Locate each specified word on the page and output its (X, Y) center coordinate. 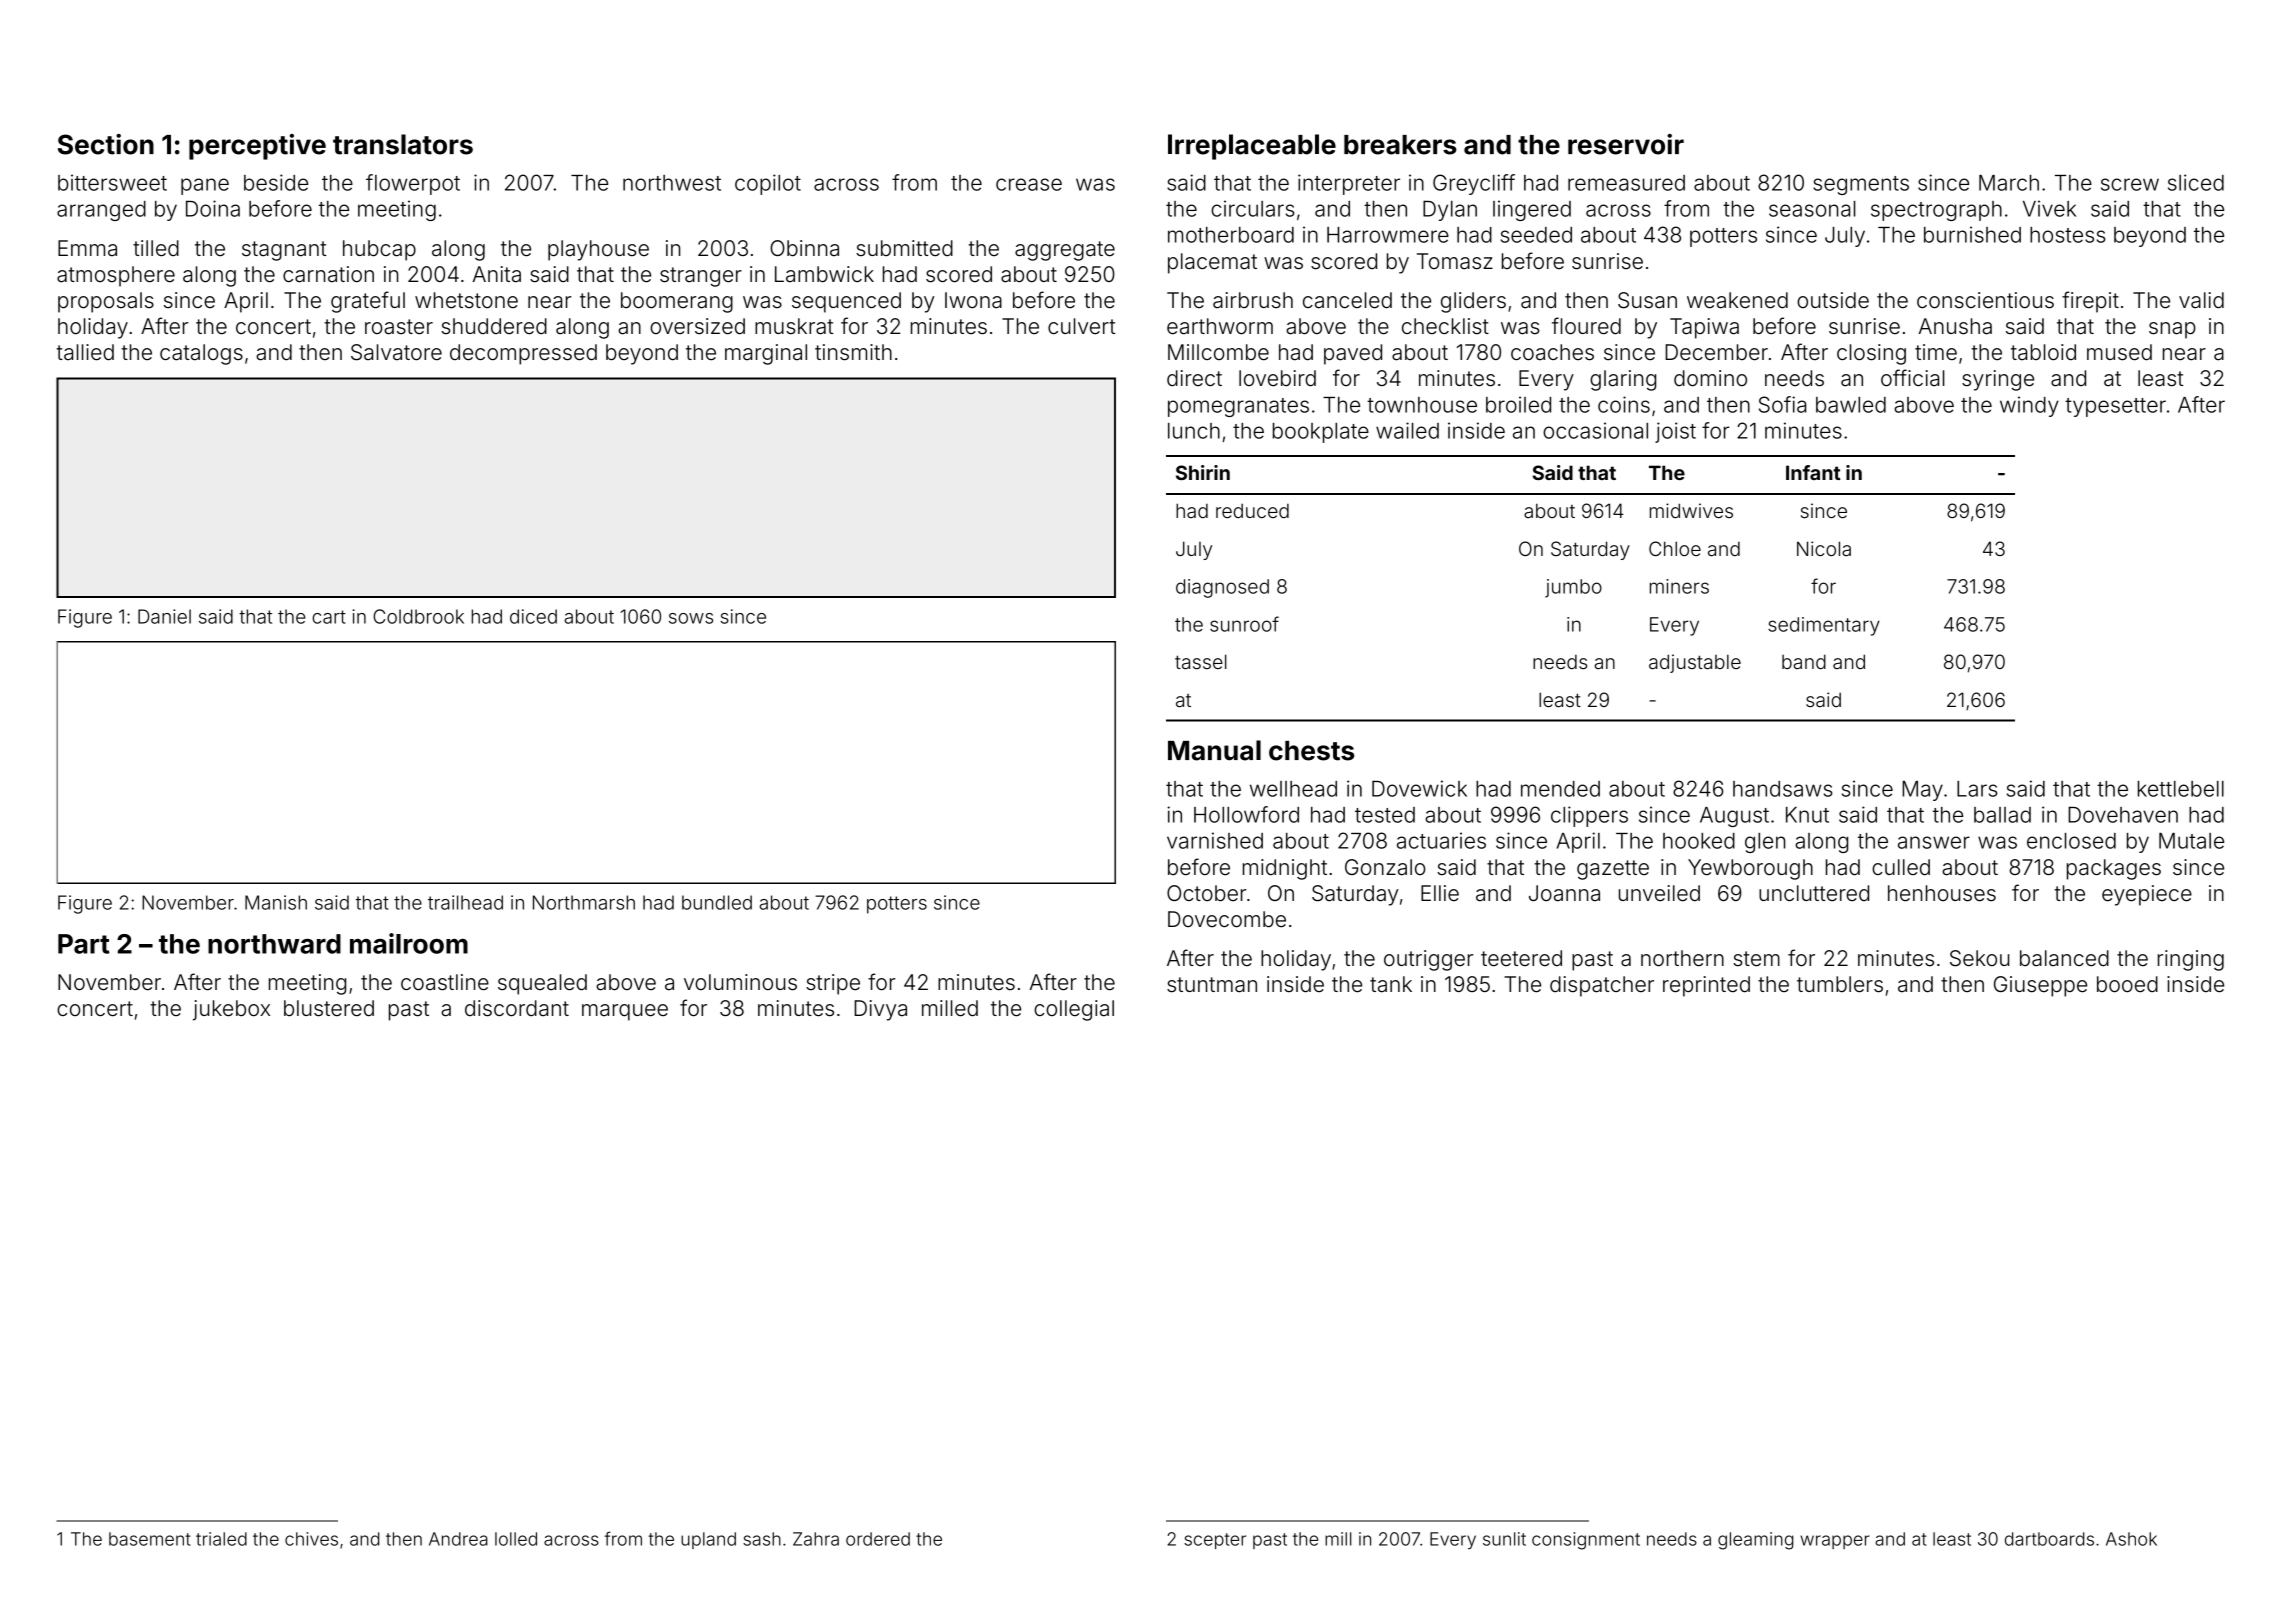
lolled (516, 1539)
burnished (1972, 234)
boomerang (677, 302)
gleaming (1755, 1541)
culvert (1081, 326)
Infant (1813, 472)
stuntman (1212, 985)
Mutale (2191, 841)
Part (84, 944)
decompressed (523, 354)
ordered (878, 1539)
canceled (1347, 300)
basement (150, 1539)
